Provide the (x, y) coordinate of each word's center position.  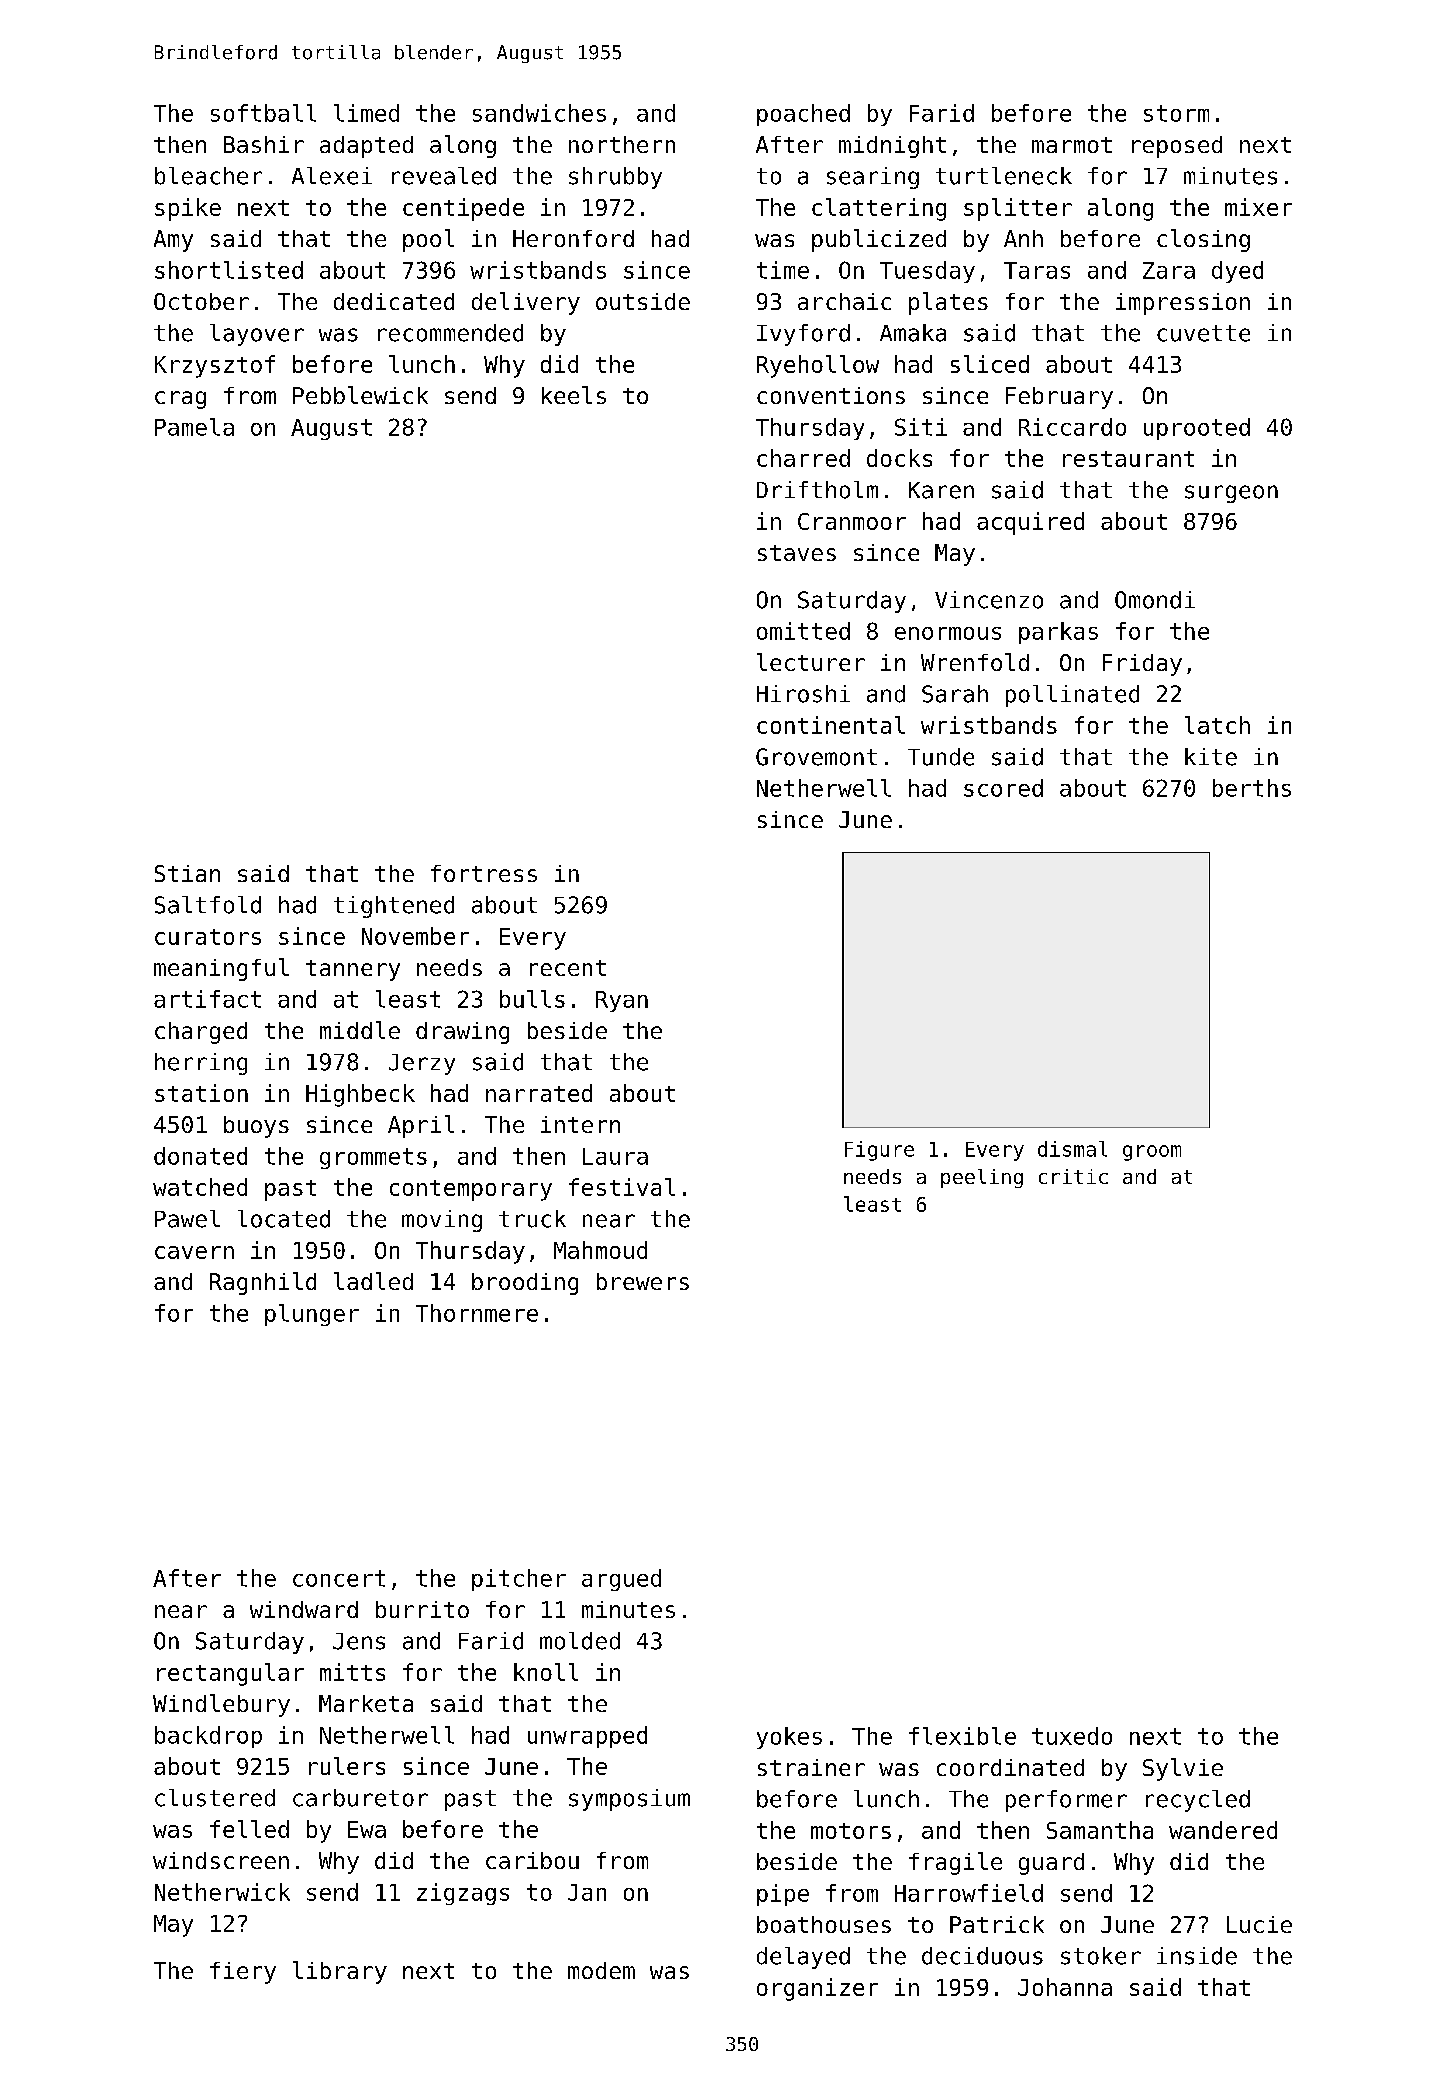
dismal (1072, 1149)
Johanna (1065, 1987)
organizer (817, 1989)
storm (1176, 113)
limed (366, 113)
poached (803, 115)
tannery (353, 970)
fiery (243, 1973)
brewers (643, 1281)
